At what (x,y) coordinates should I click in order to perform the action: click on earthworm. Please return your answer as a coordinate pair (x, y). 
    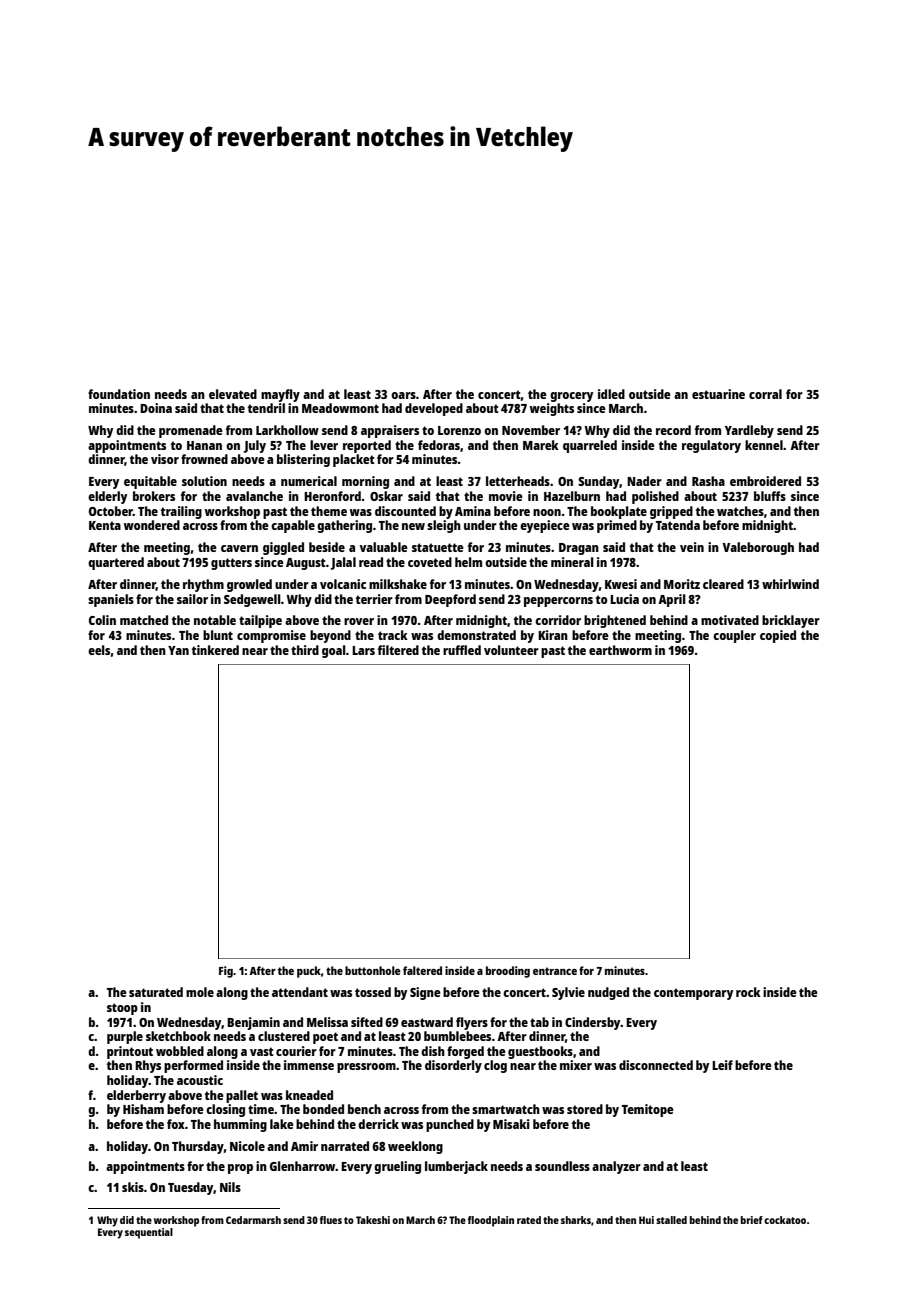
    Looking at the image, I should click on (620, 650).
